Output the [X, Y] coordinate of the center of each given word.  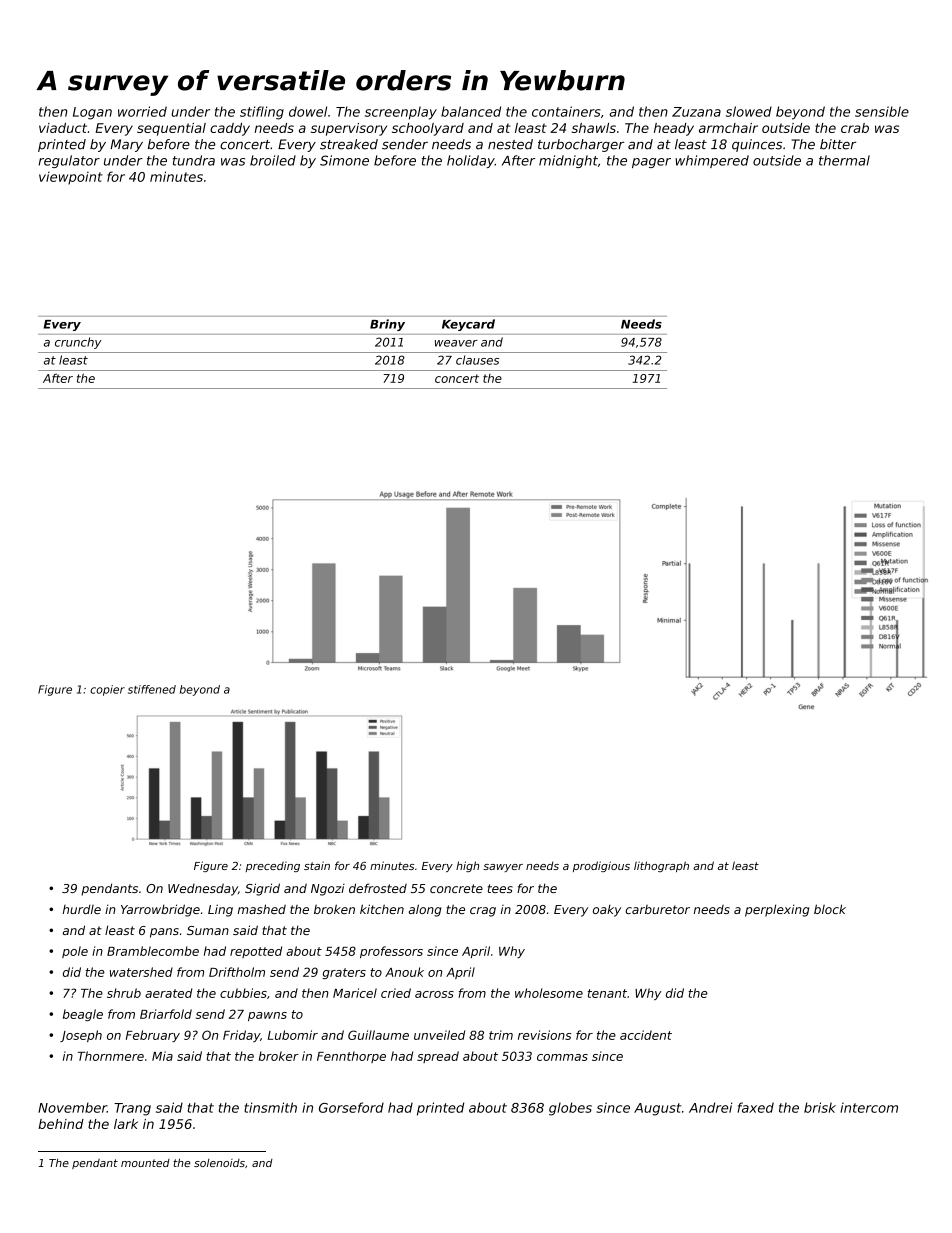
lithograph [661, 866]
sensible [882, 111]
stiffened [152, 689]
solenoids [219, 1163]
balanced [471, 111]
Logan [92, 113]
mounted [145, 1163]
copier [107, 690]
